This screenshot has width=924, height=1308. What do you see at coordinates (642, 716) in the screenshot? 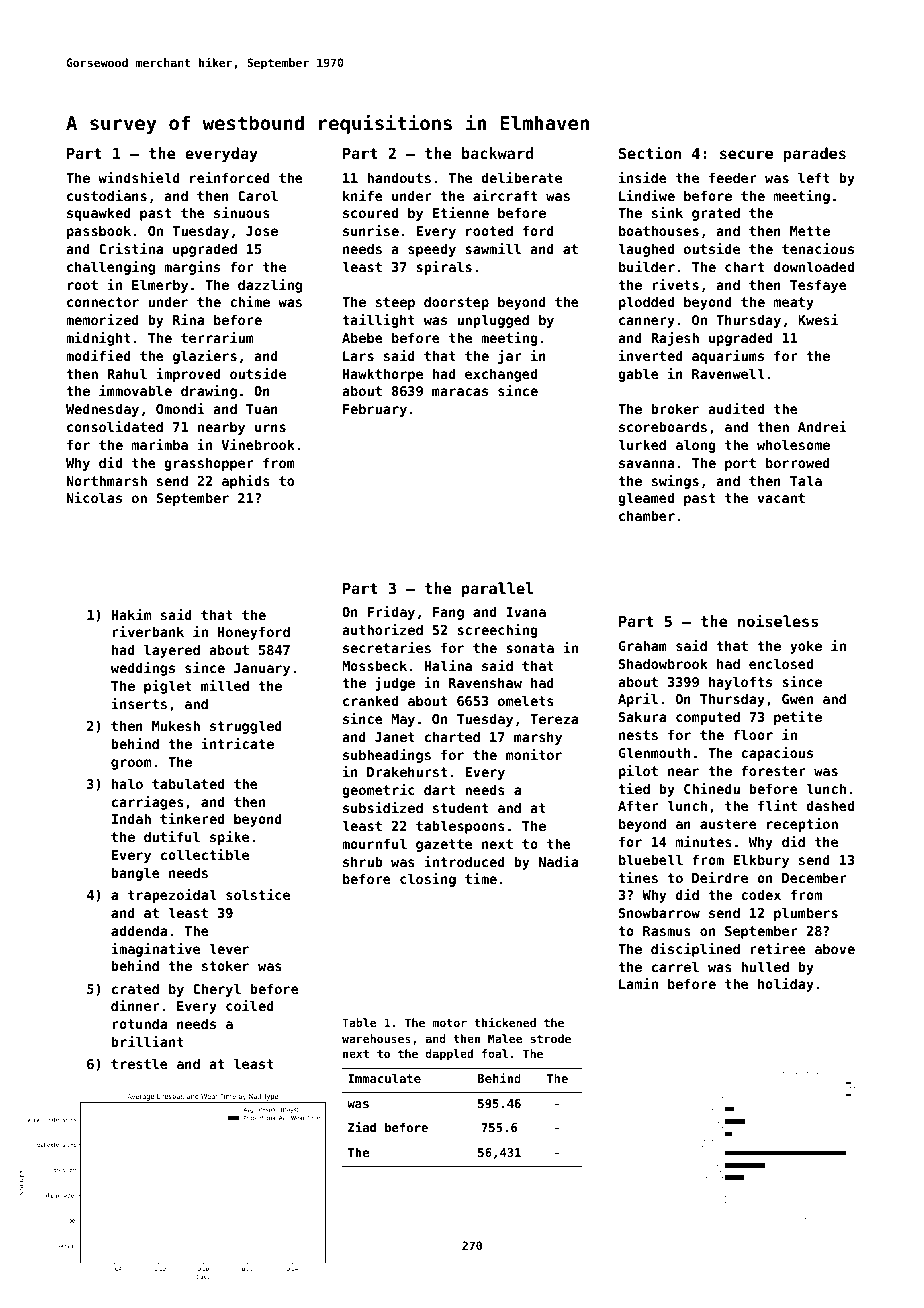
I see `Sakura` at bounding box center [642, 716].
